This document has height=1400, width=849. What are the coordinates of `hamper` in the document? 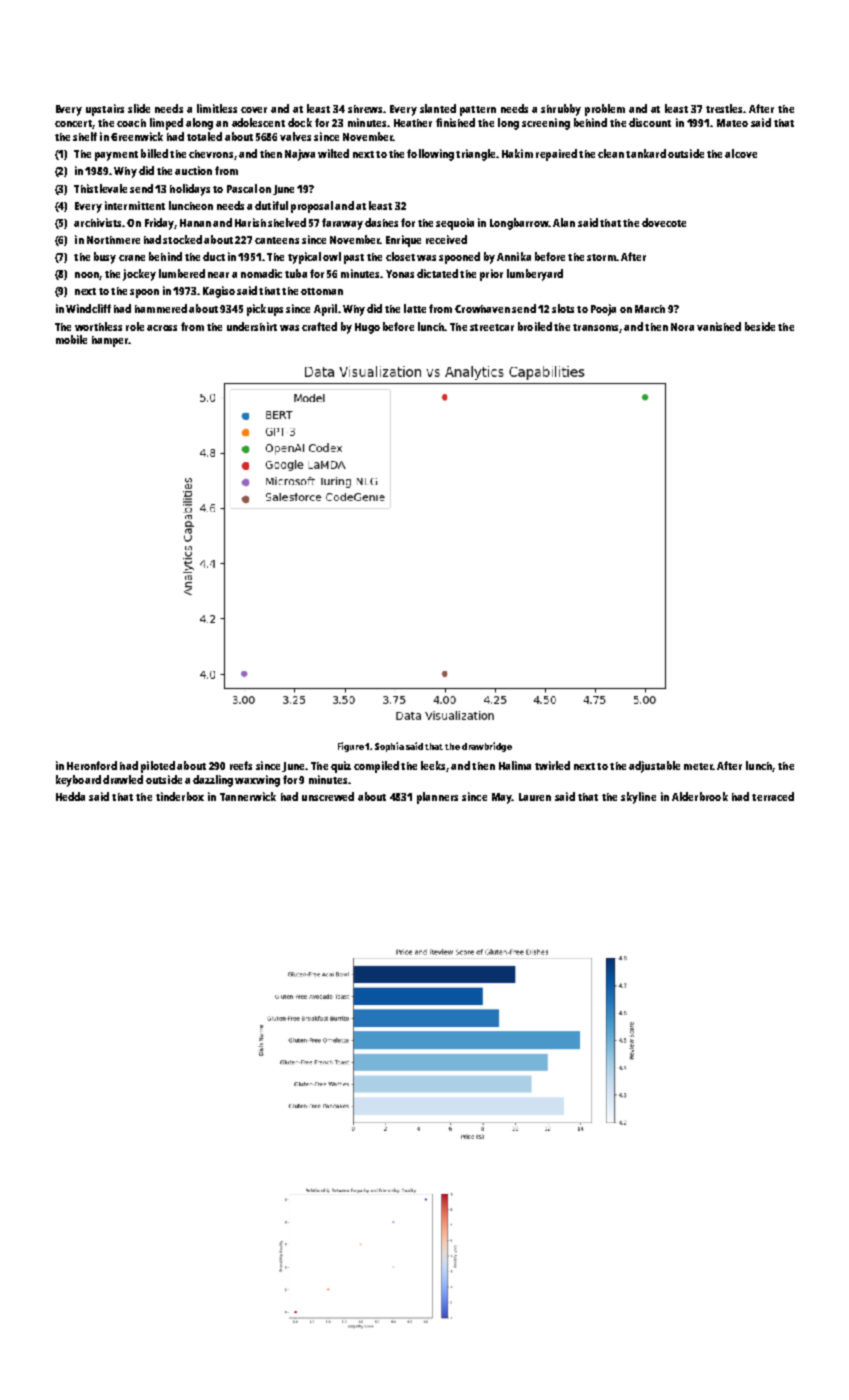 It's located at (110, 341).
